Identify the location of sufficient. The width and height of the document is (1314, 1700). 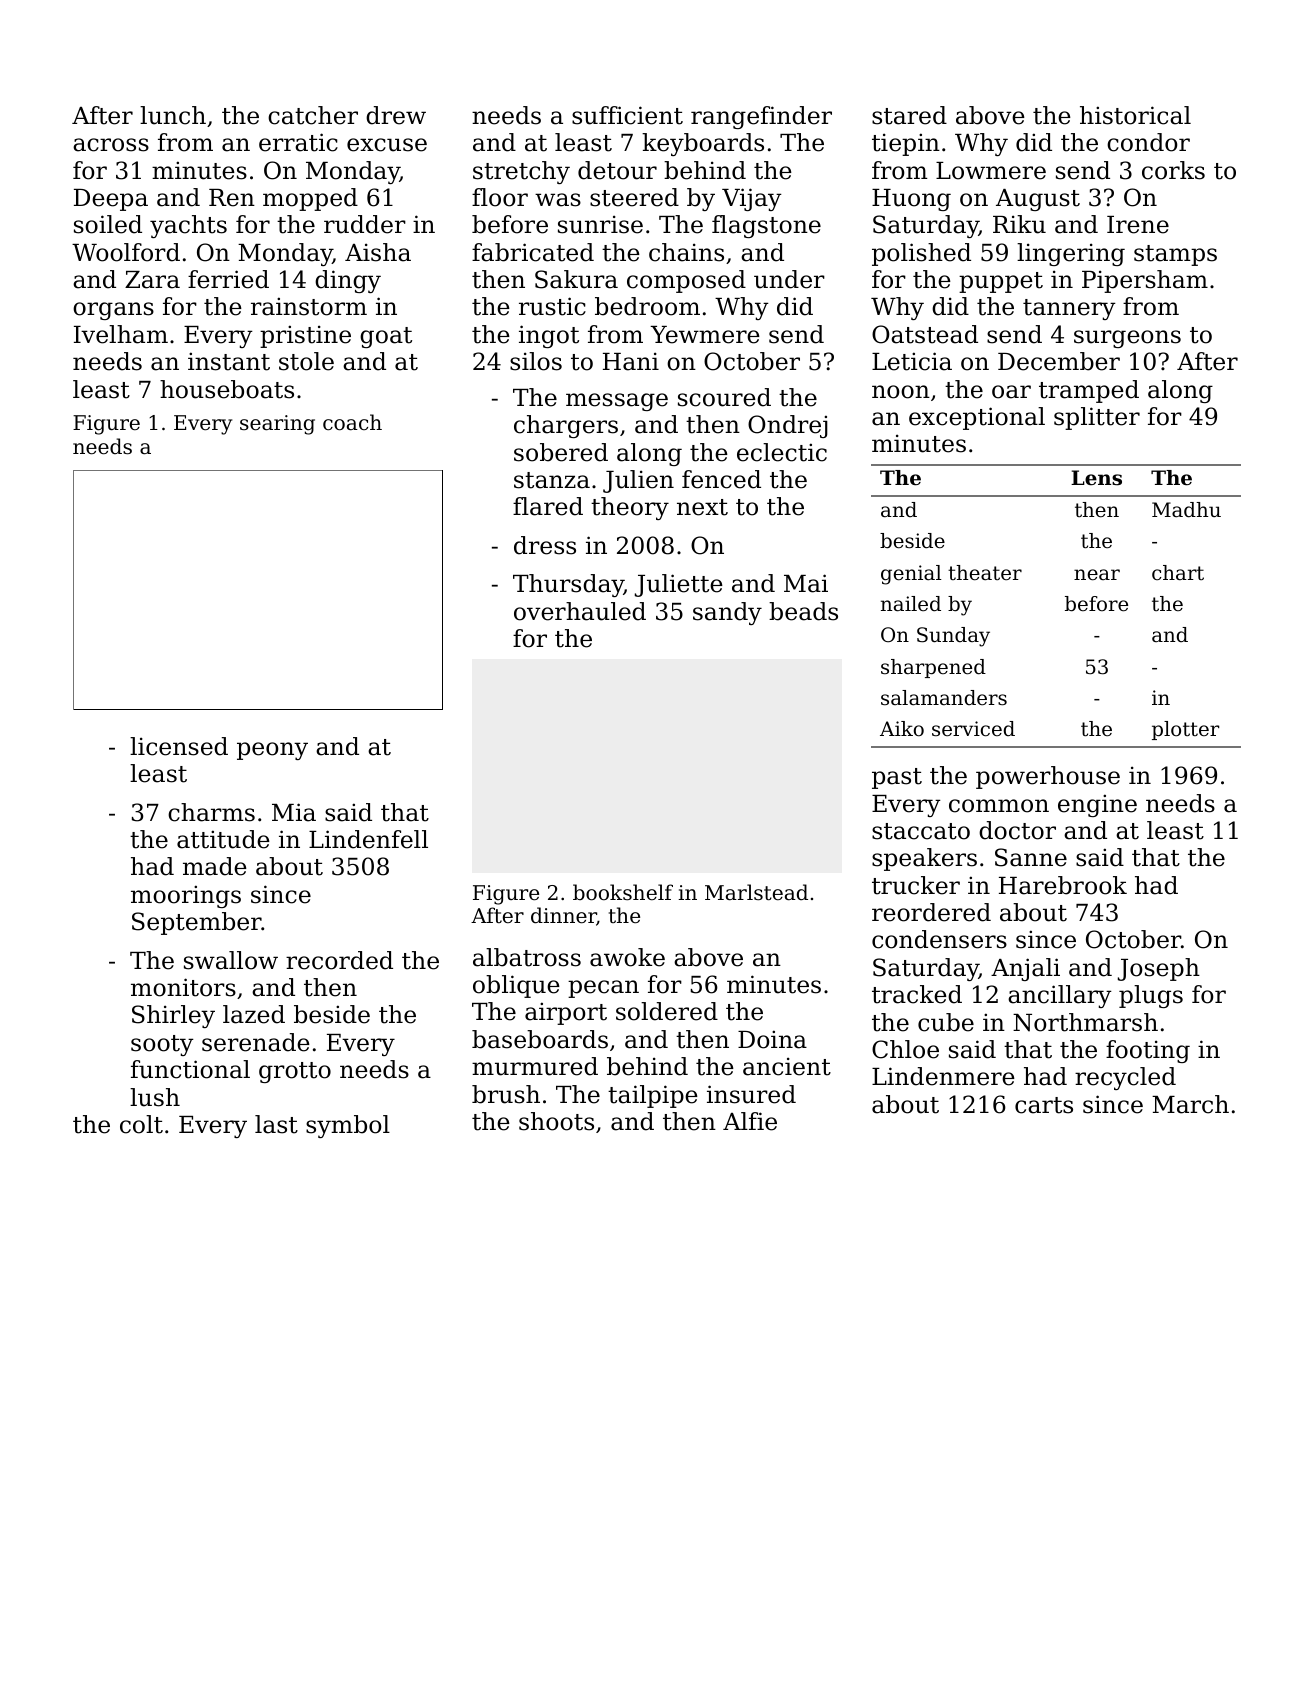
(627, 115).
